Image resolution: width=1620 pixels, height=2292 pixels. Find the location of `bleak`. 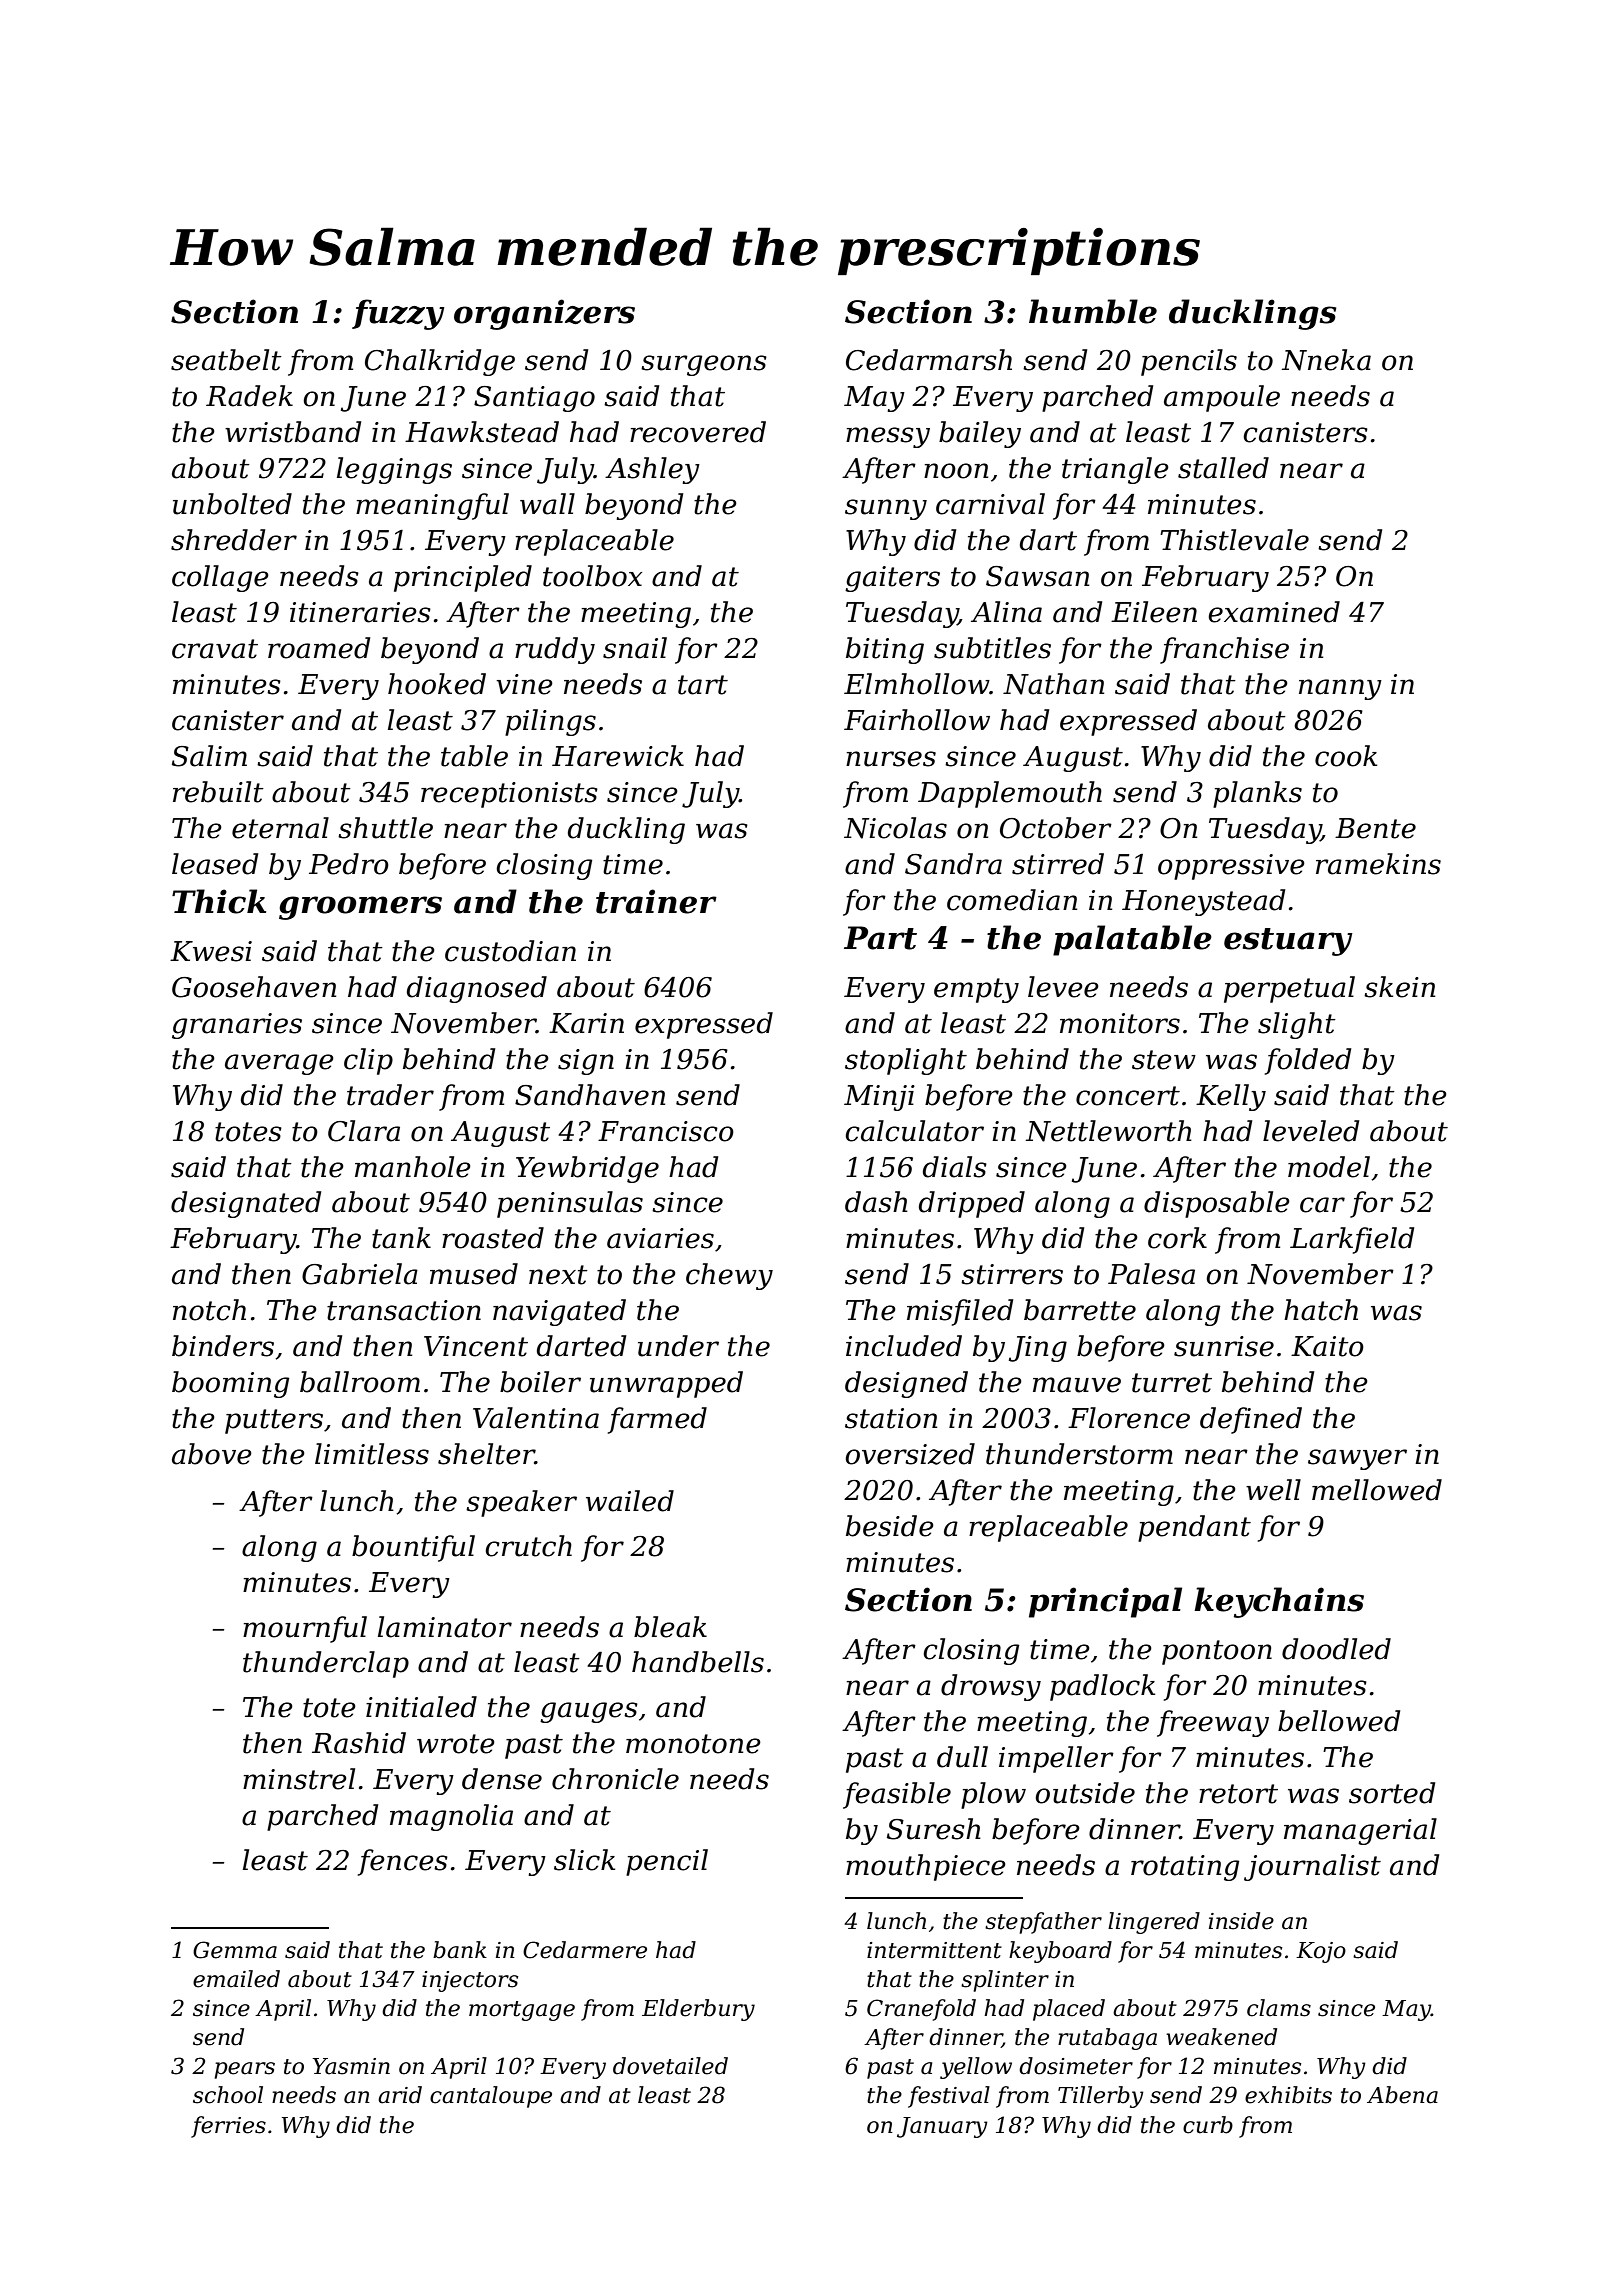

bleak is located at coordinates (670, 1627).
